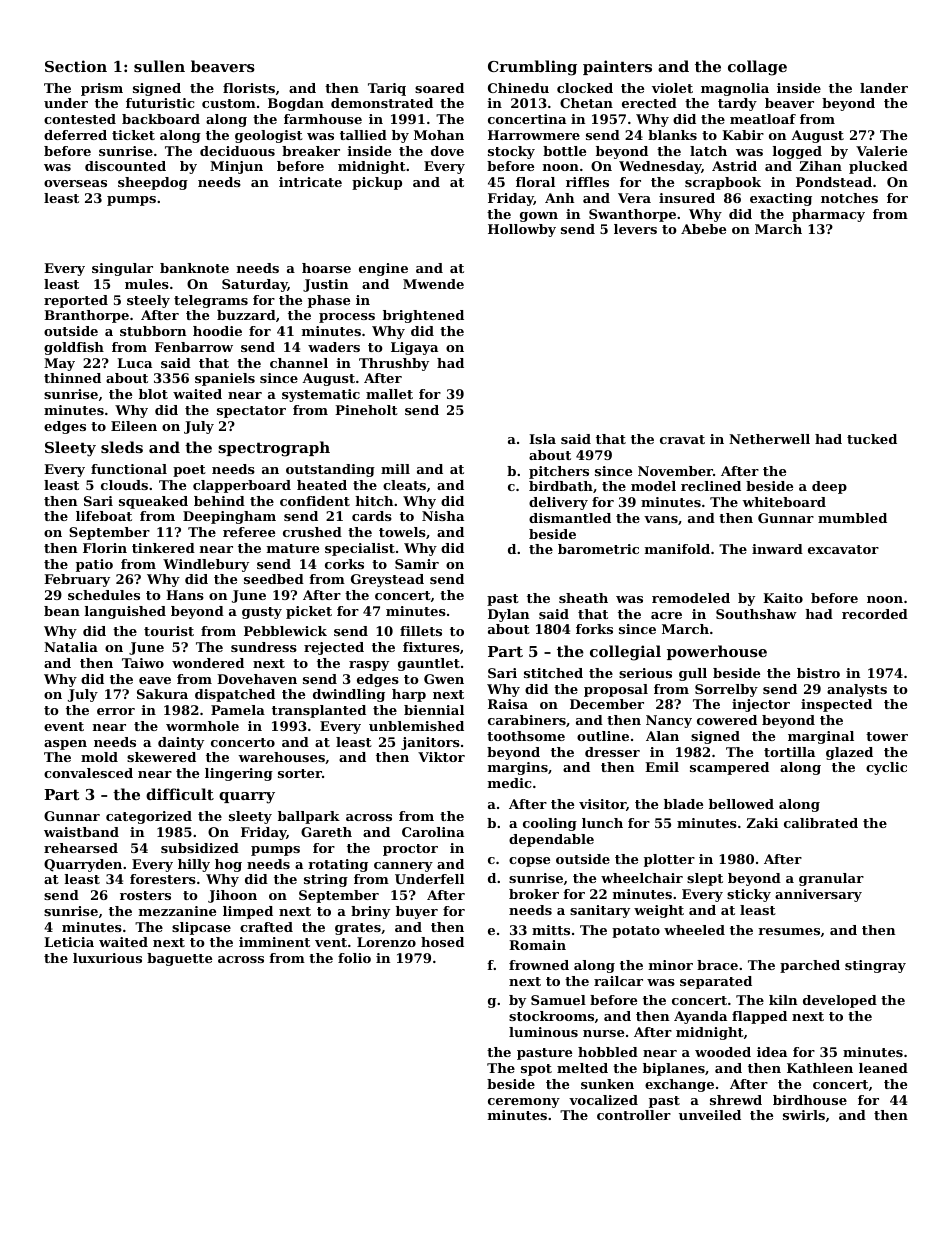 Image resolution: width=952 pixels, height=1233 pixels. What do you see at coordinates (211, 301) in the page?
I see `telegrams` at bounding box center [211, 301].
